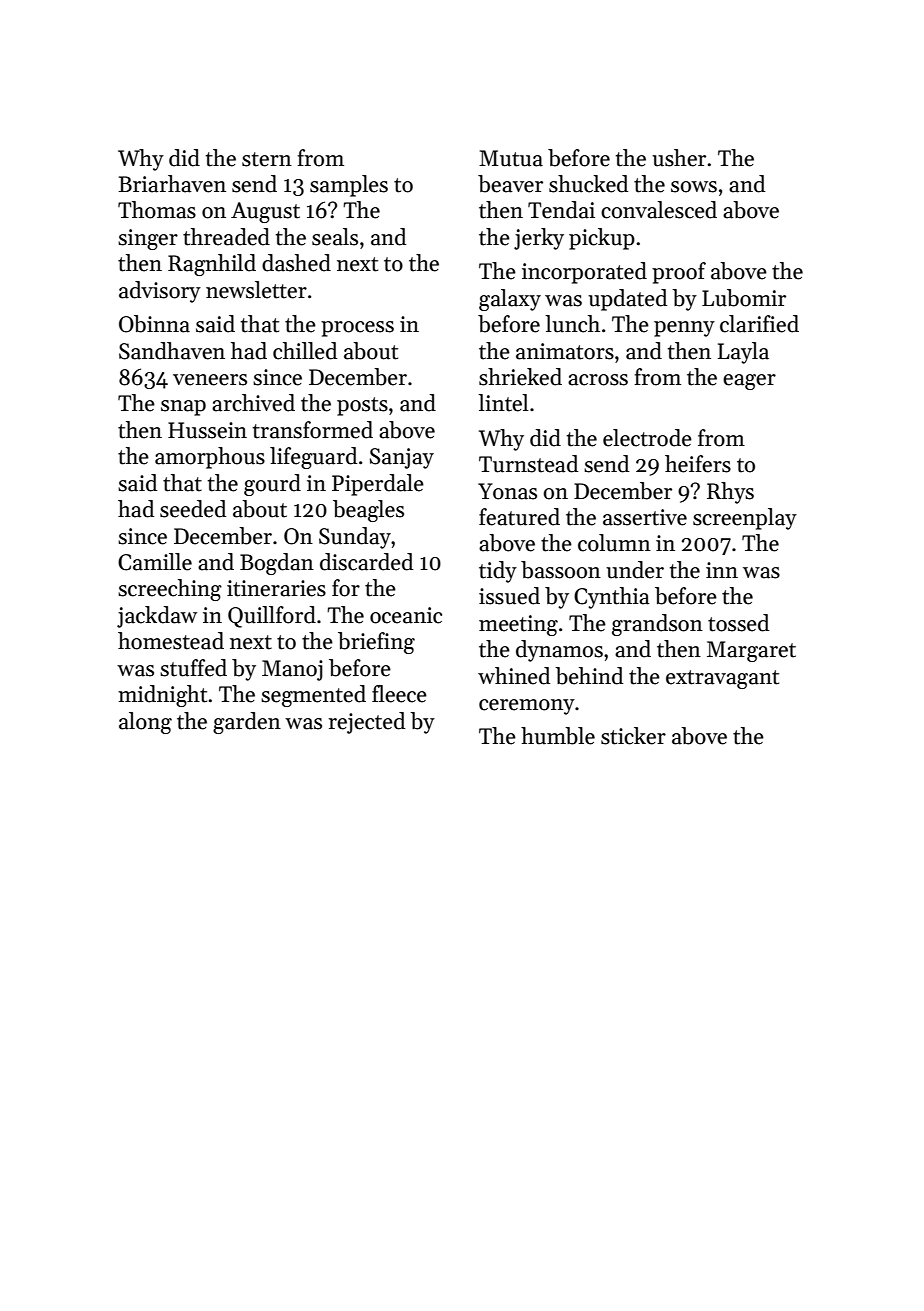  I want to click on galaxy, so click(510, 300).
